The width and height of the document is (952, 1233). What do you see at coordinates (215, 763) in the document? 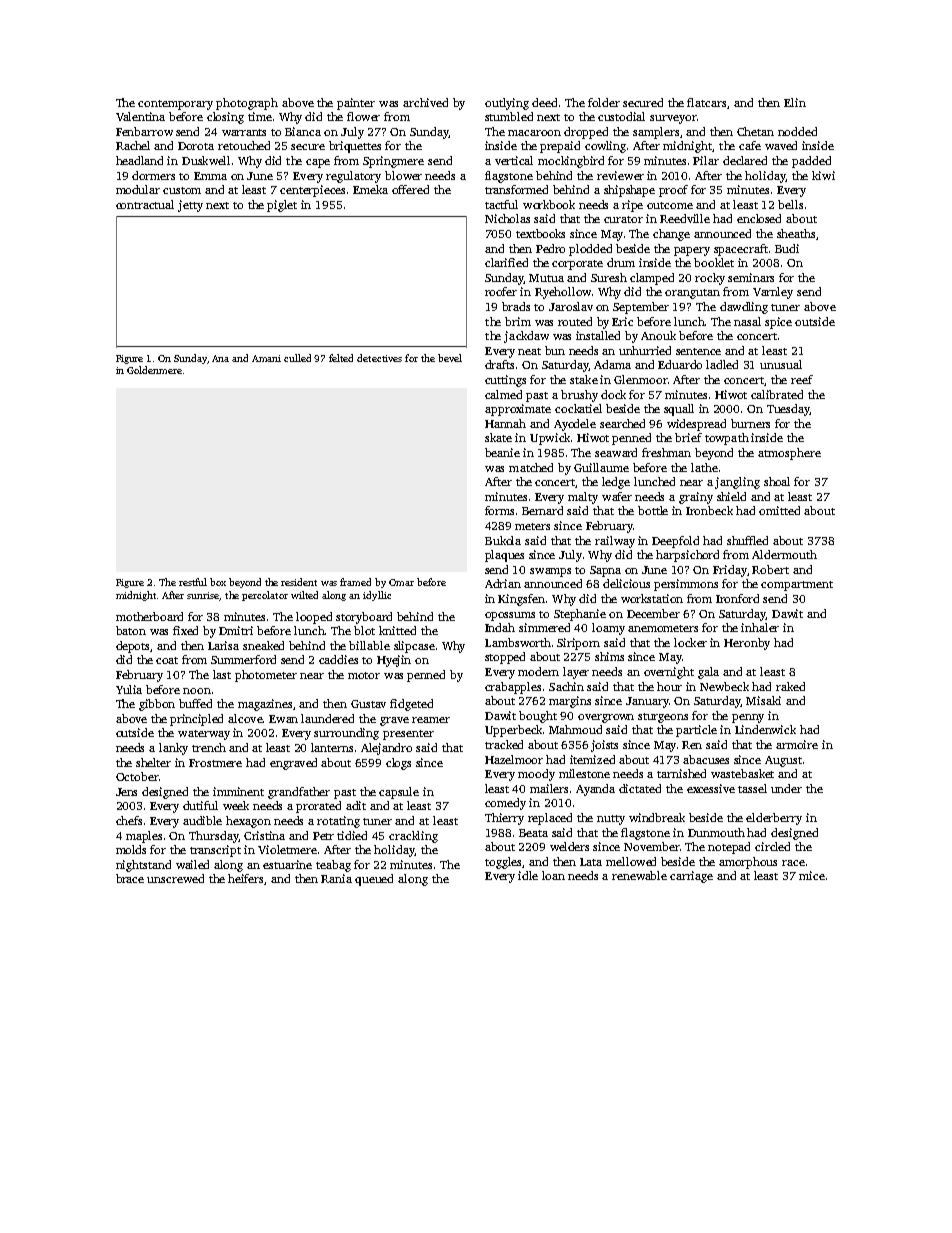
I see `Frostmere` at bounding box center [215, 763].
